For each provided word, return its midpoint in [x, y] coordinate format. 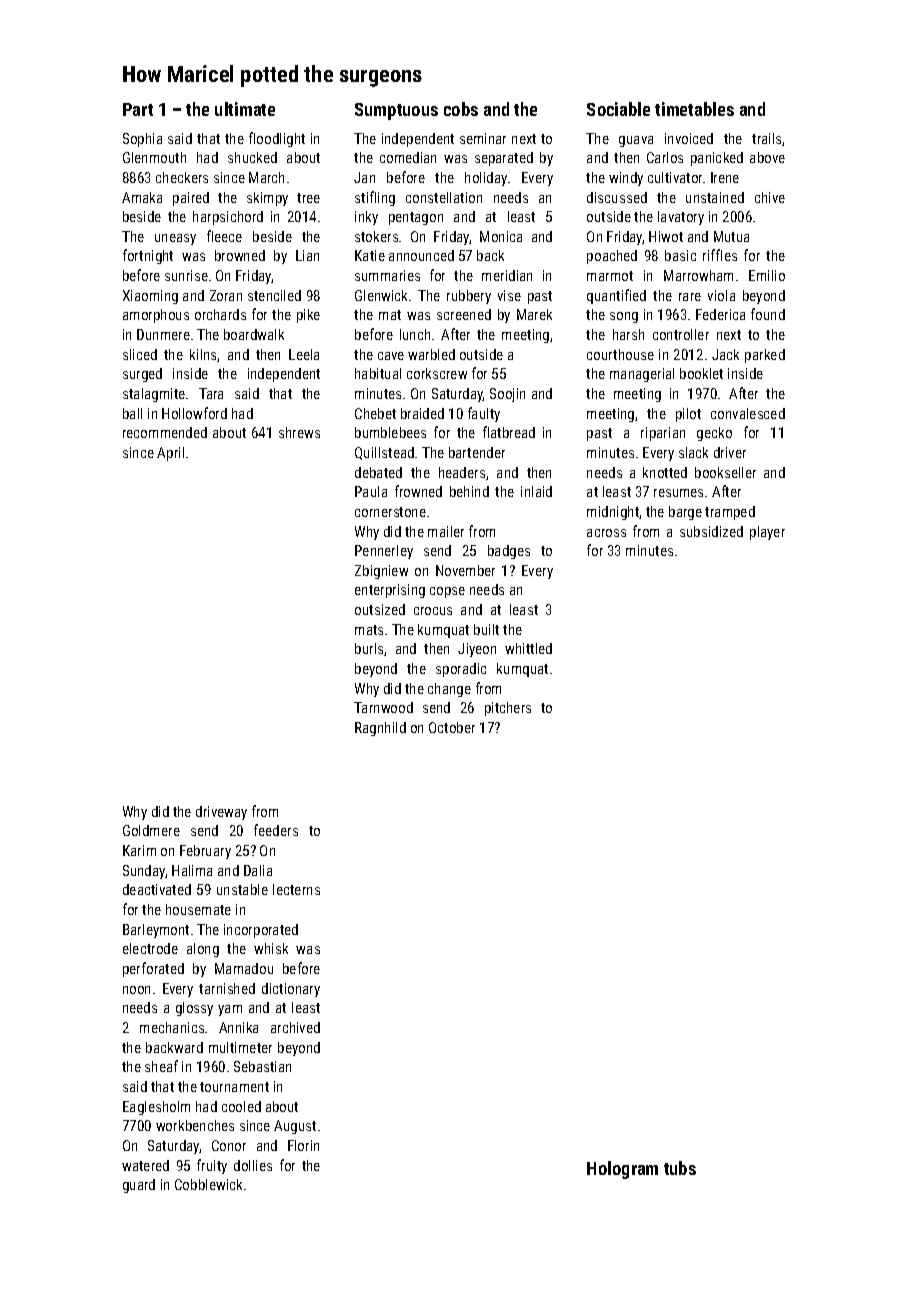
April [170, 454]
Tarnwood [383, 707]
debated [378, 472]
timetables [694, 109]
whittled [528, 648]
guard [139, 1186]
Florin [303, 1145]
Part [138, 109]
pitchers [508, 709]
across [606, 533]
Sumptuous [396, 111]
